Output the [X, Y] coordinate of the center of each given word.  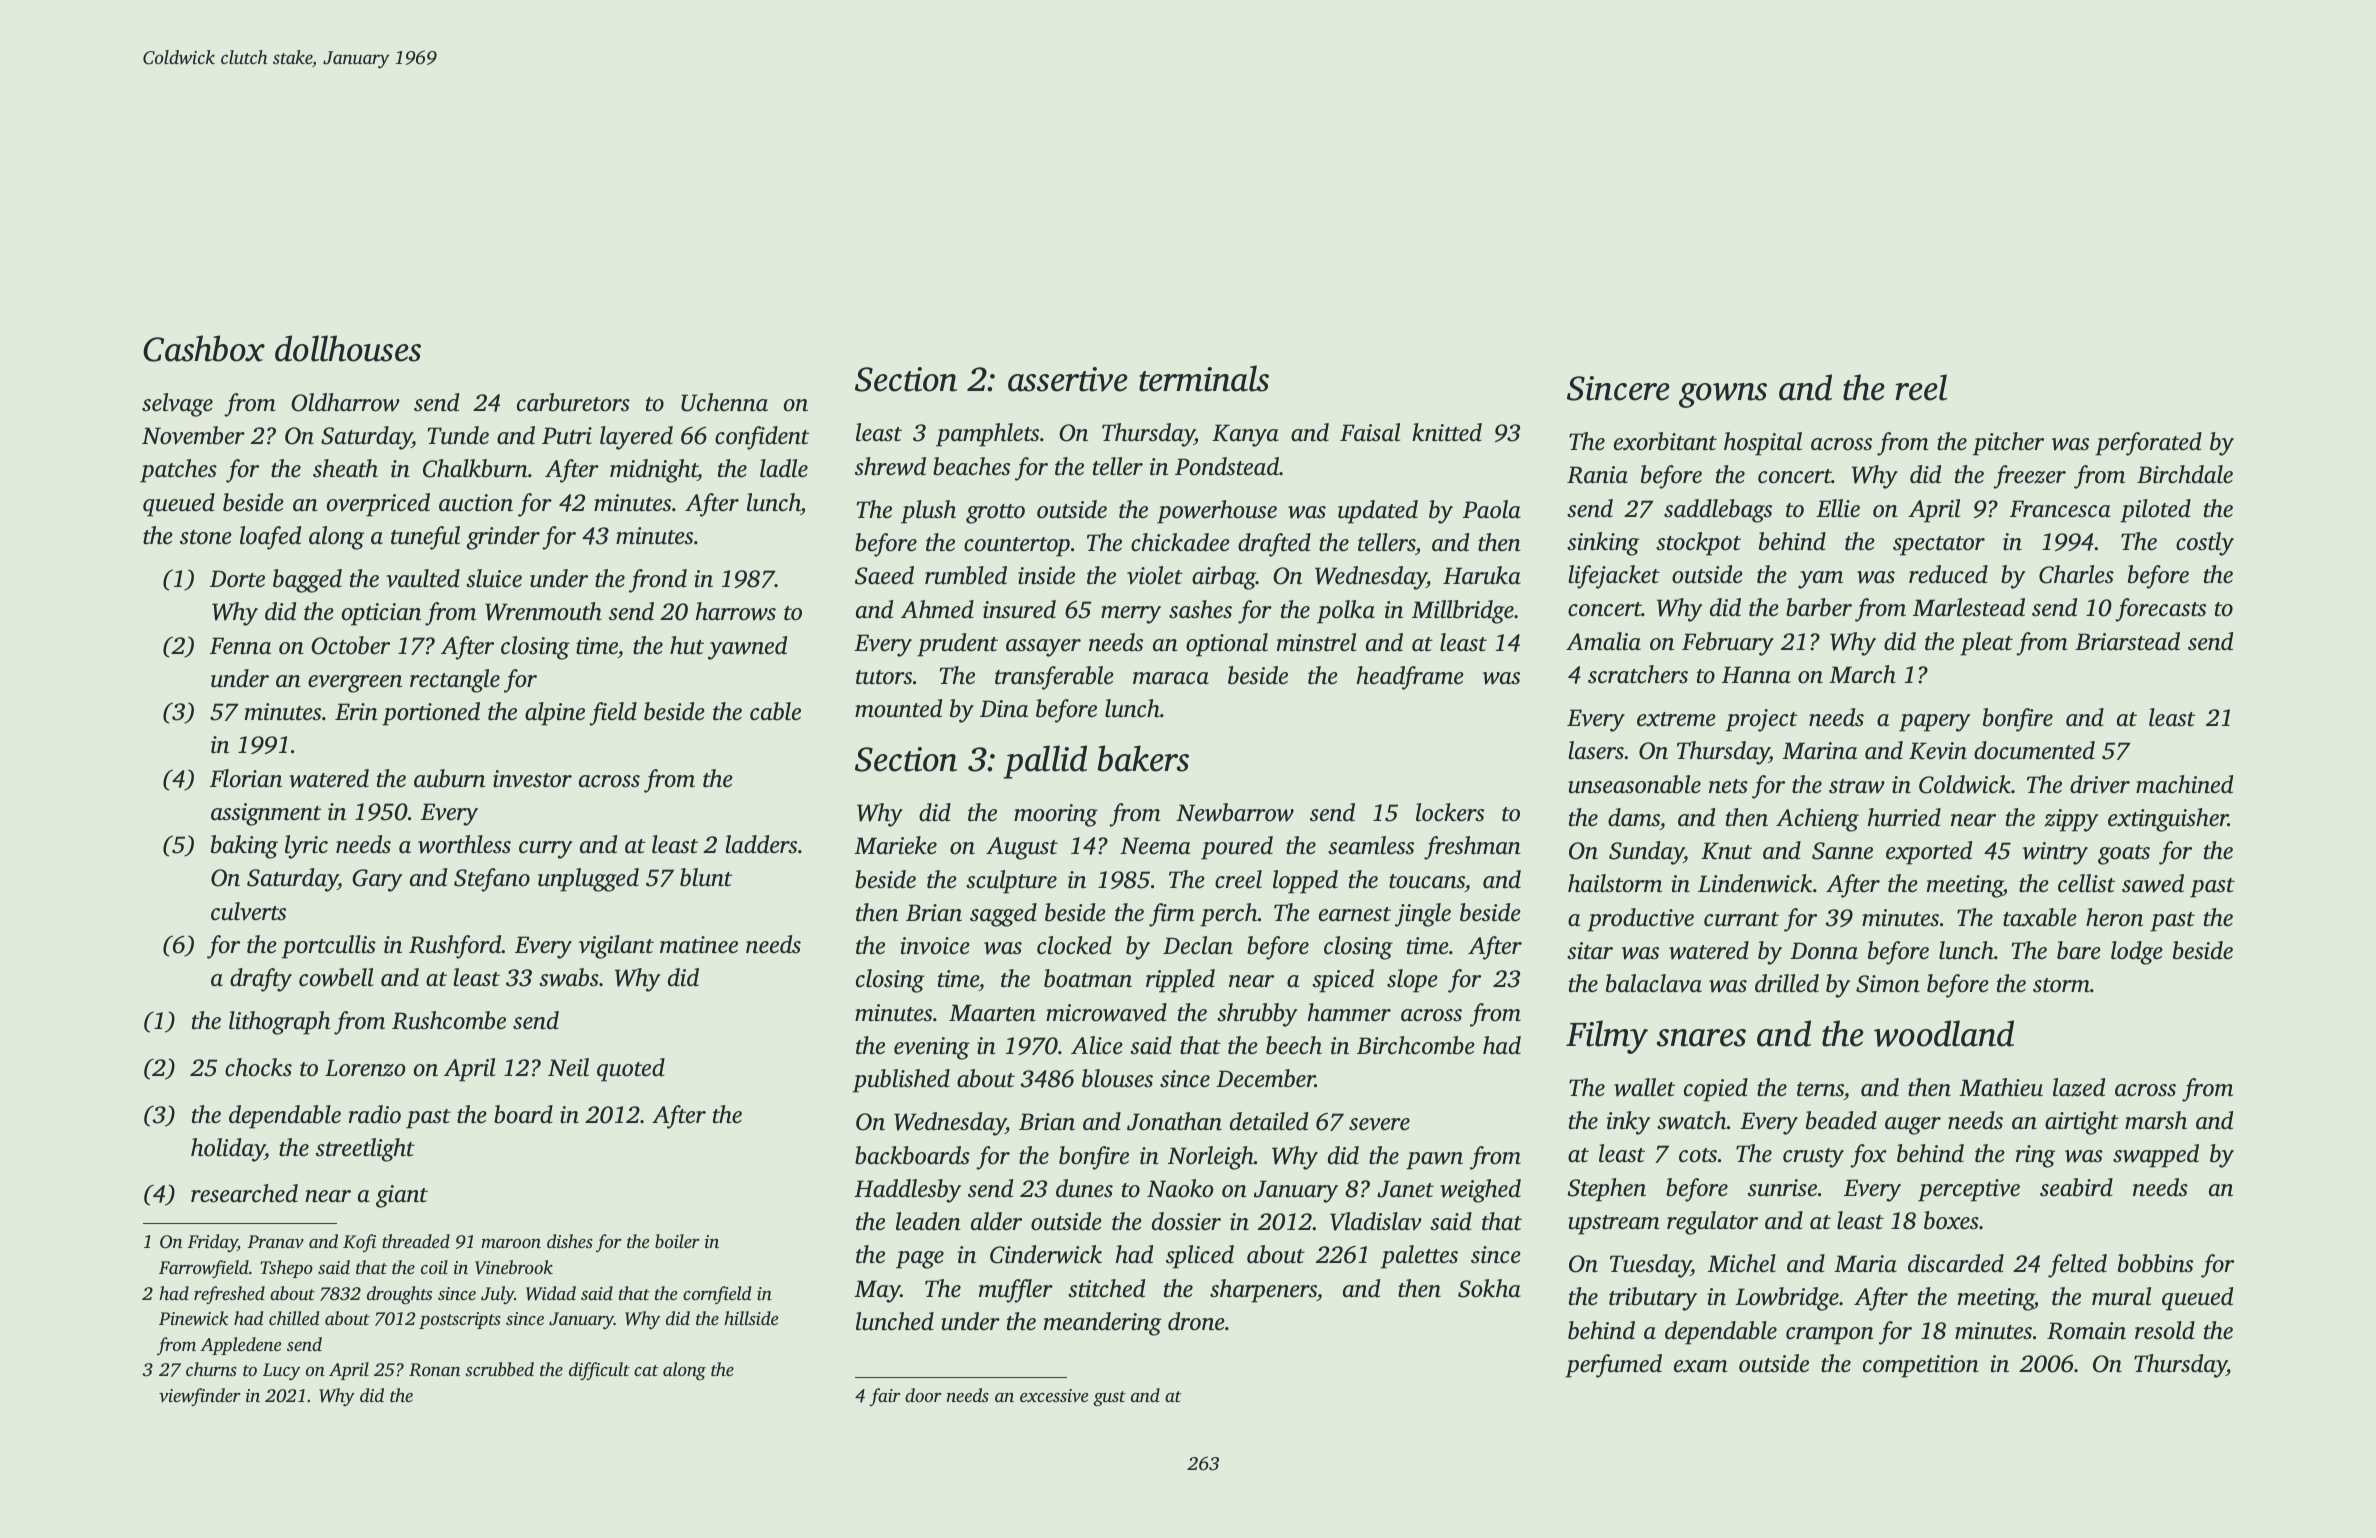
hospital [1763, 444]
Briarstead [2127, 641]
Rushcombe [449, 1020]
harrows [736, 611]
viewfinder [200, 1397]
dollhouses [348, 348]
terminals [1204, 378]
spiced [1343, 981]
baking [244, 847]
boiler [677, 1241]
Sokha [1489, 1288]
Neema [1155, 846]
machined [2184, 784]
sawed [2153, 883]
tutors [884, 677]
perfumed [1613, 1366]
